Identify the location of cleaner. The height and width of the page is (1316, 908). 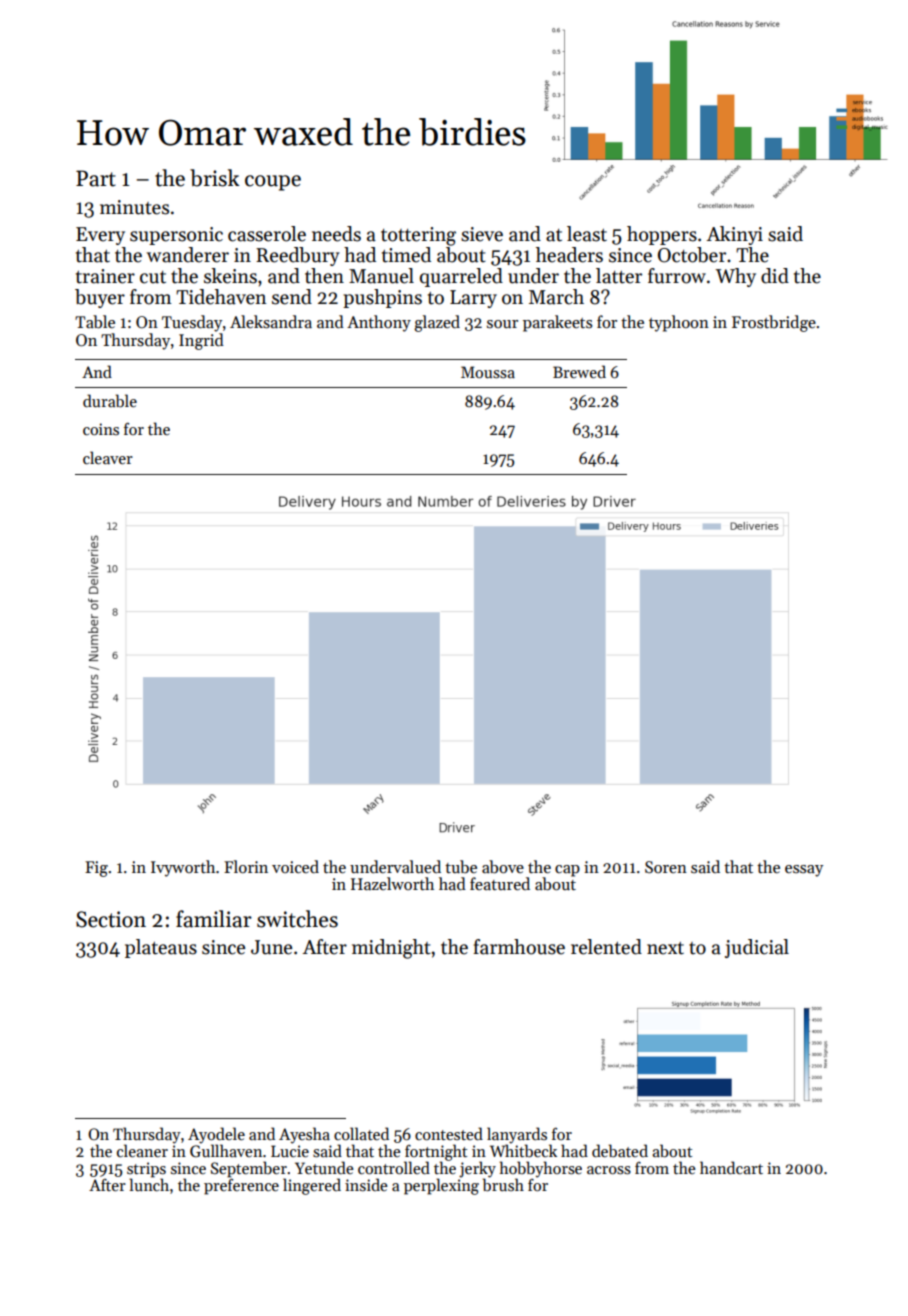
(142, 1150).
